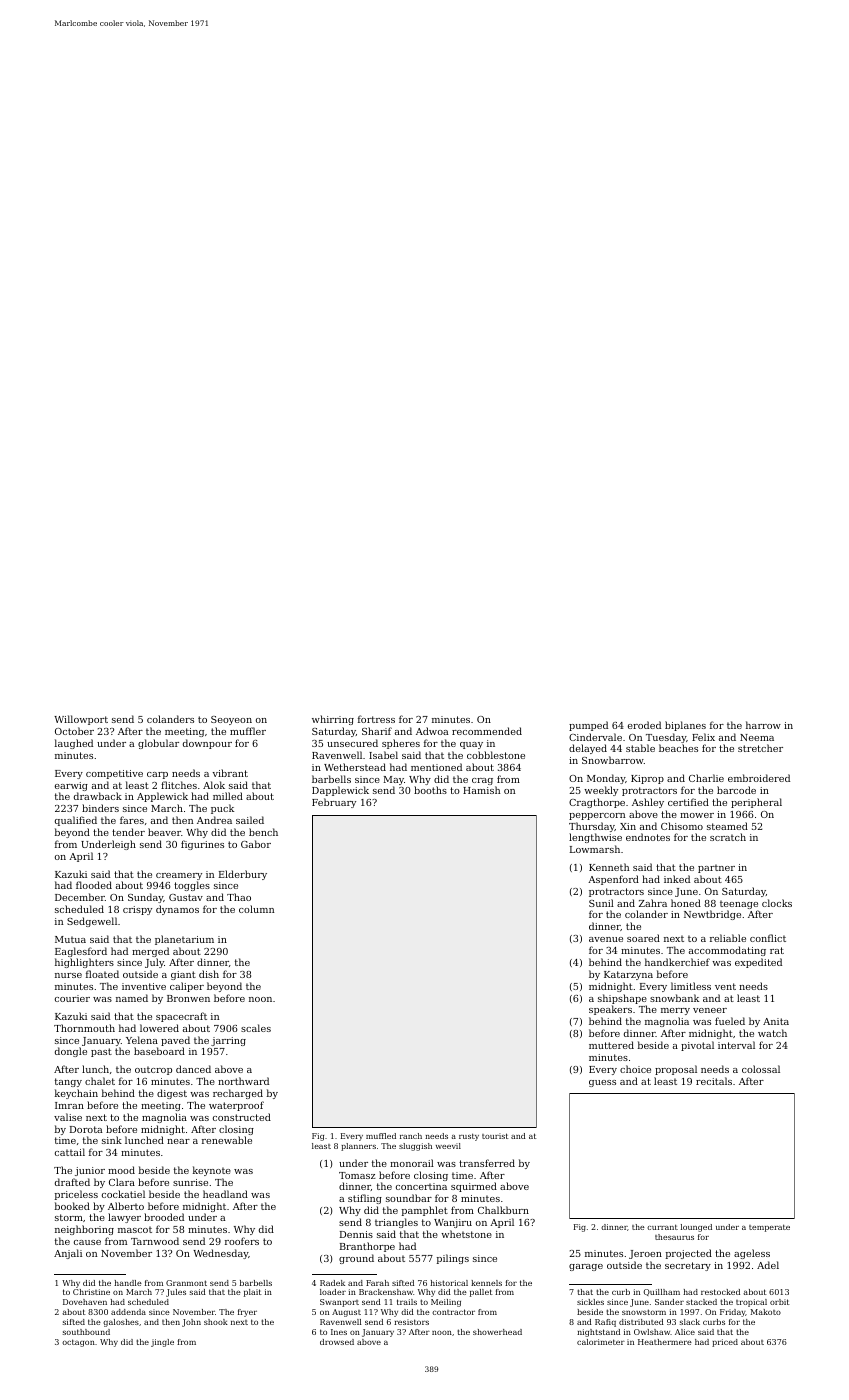  I want to click on column, so click(256, 909).
